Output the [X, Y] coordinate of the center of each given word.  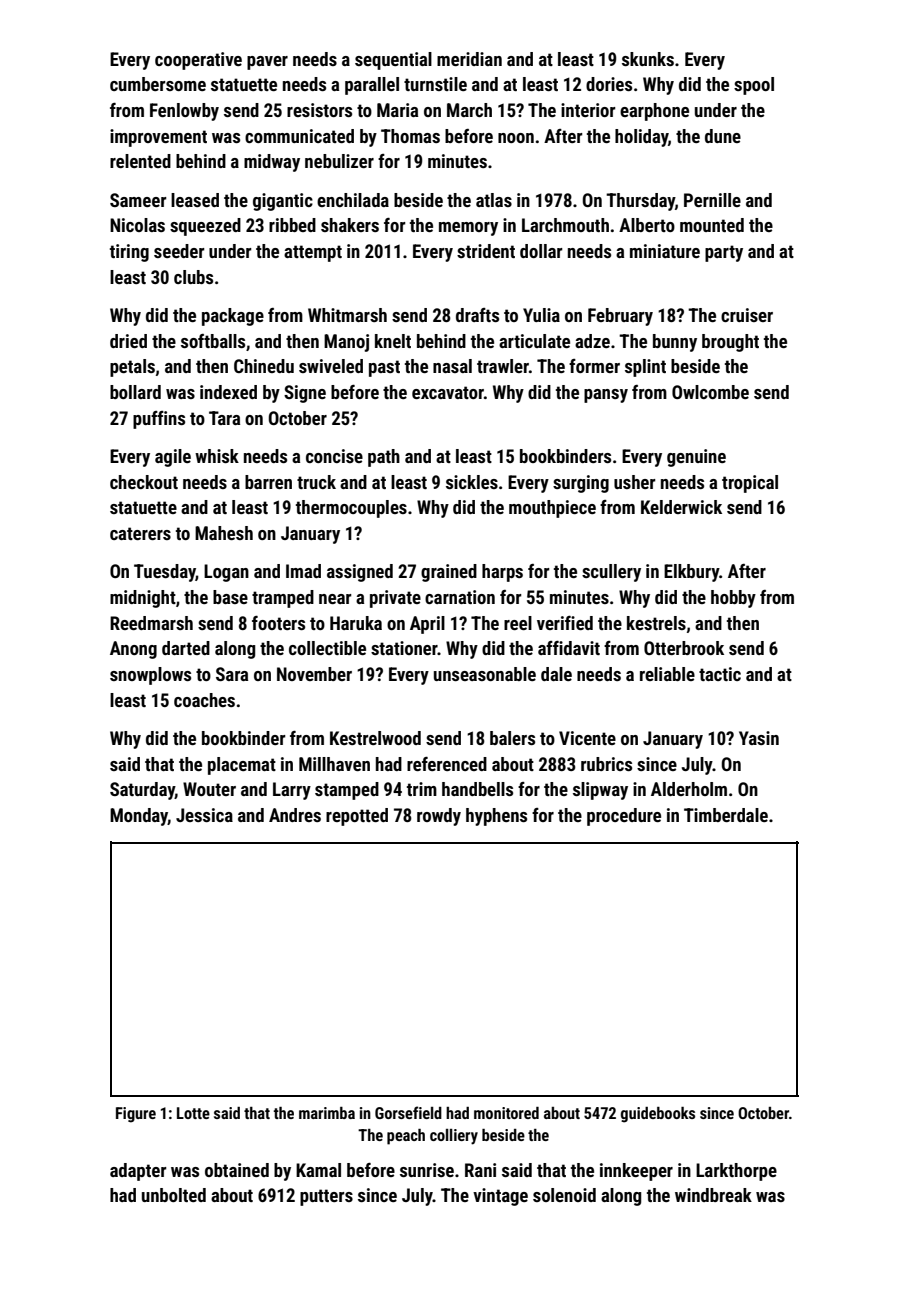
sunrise [427, 1170]
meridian [469, 59]
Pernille [712, 200]
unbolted [174, 1195]
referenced [447, 764]
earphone [654, 112]
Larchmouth [565, 225]
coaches [204, 700]
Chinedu [264, 366]
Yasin [759, 738]
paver [267, 63]
